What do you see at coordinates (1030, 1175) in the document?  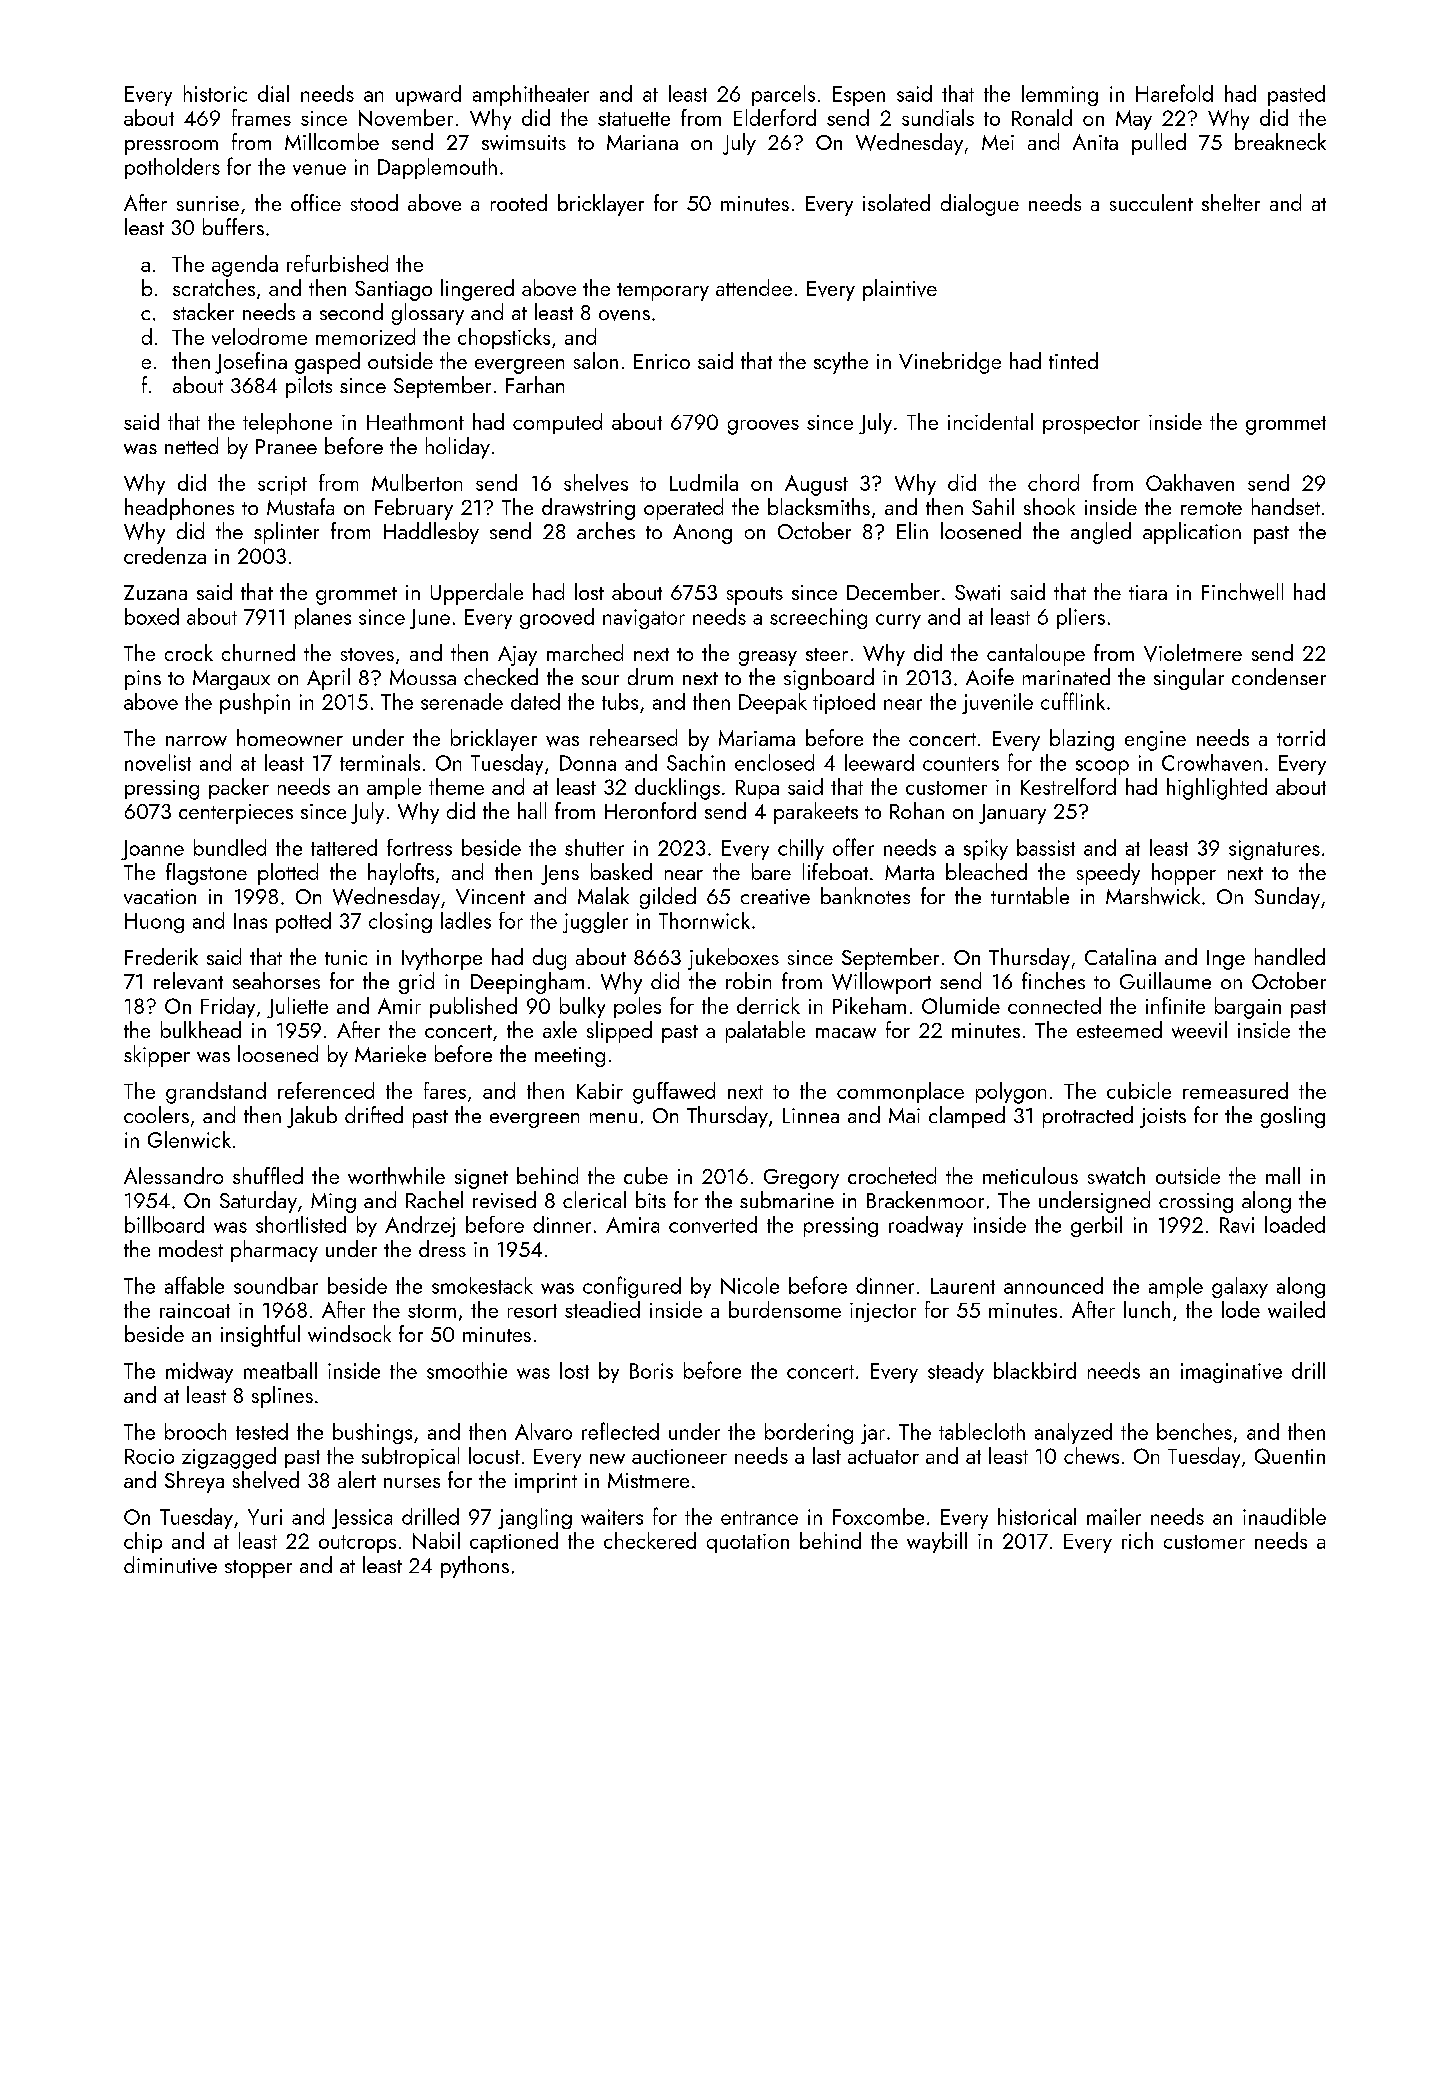 I see `meticulous` at bounding box center [1030, 1175].
